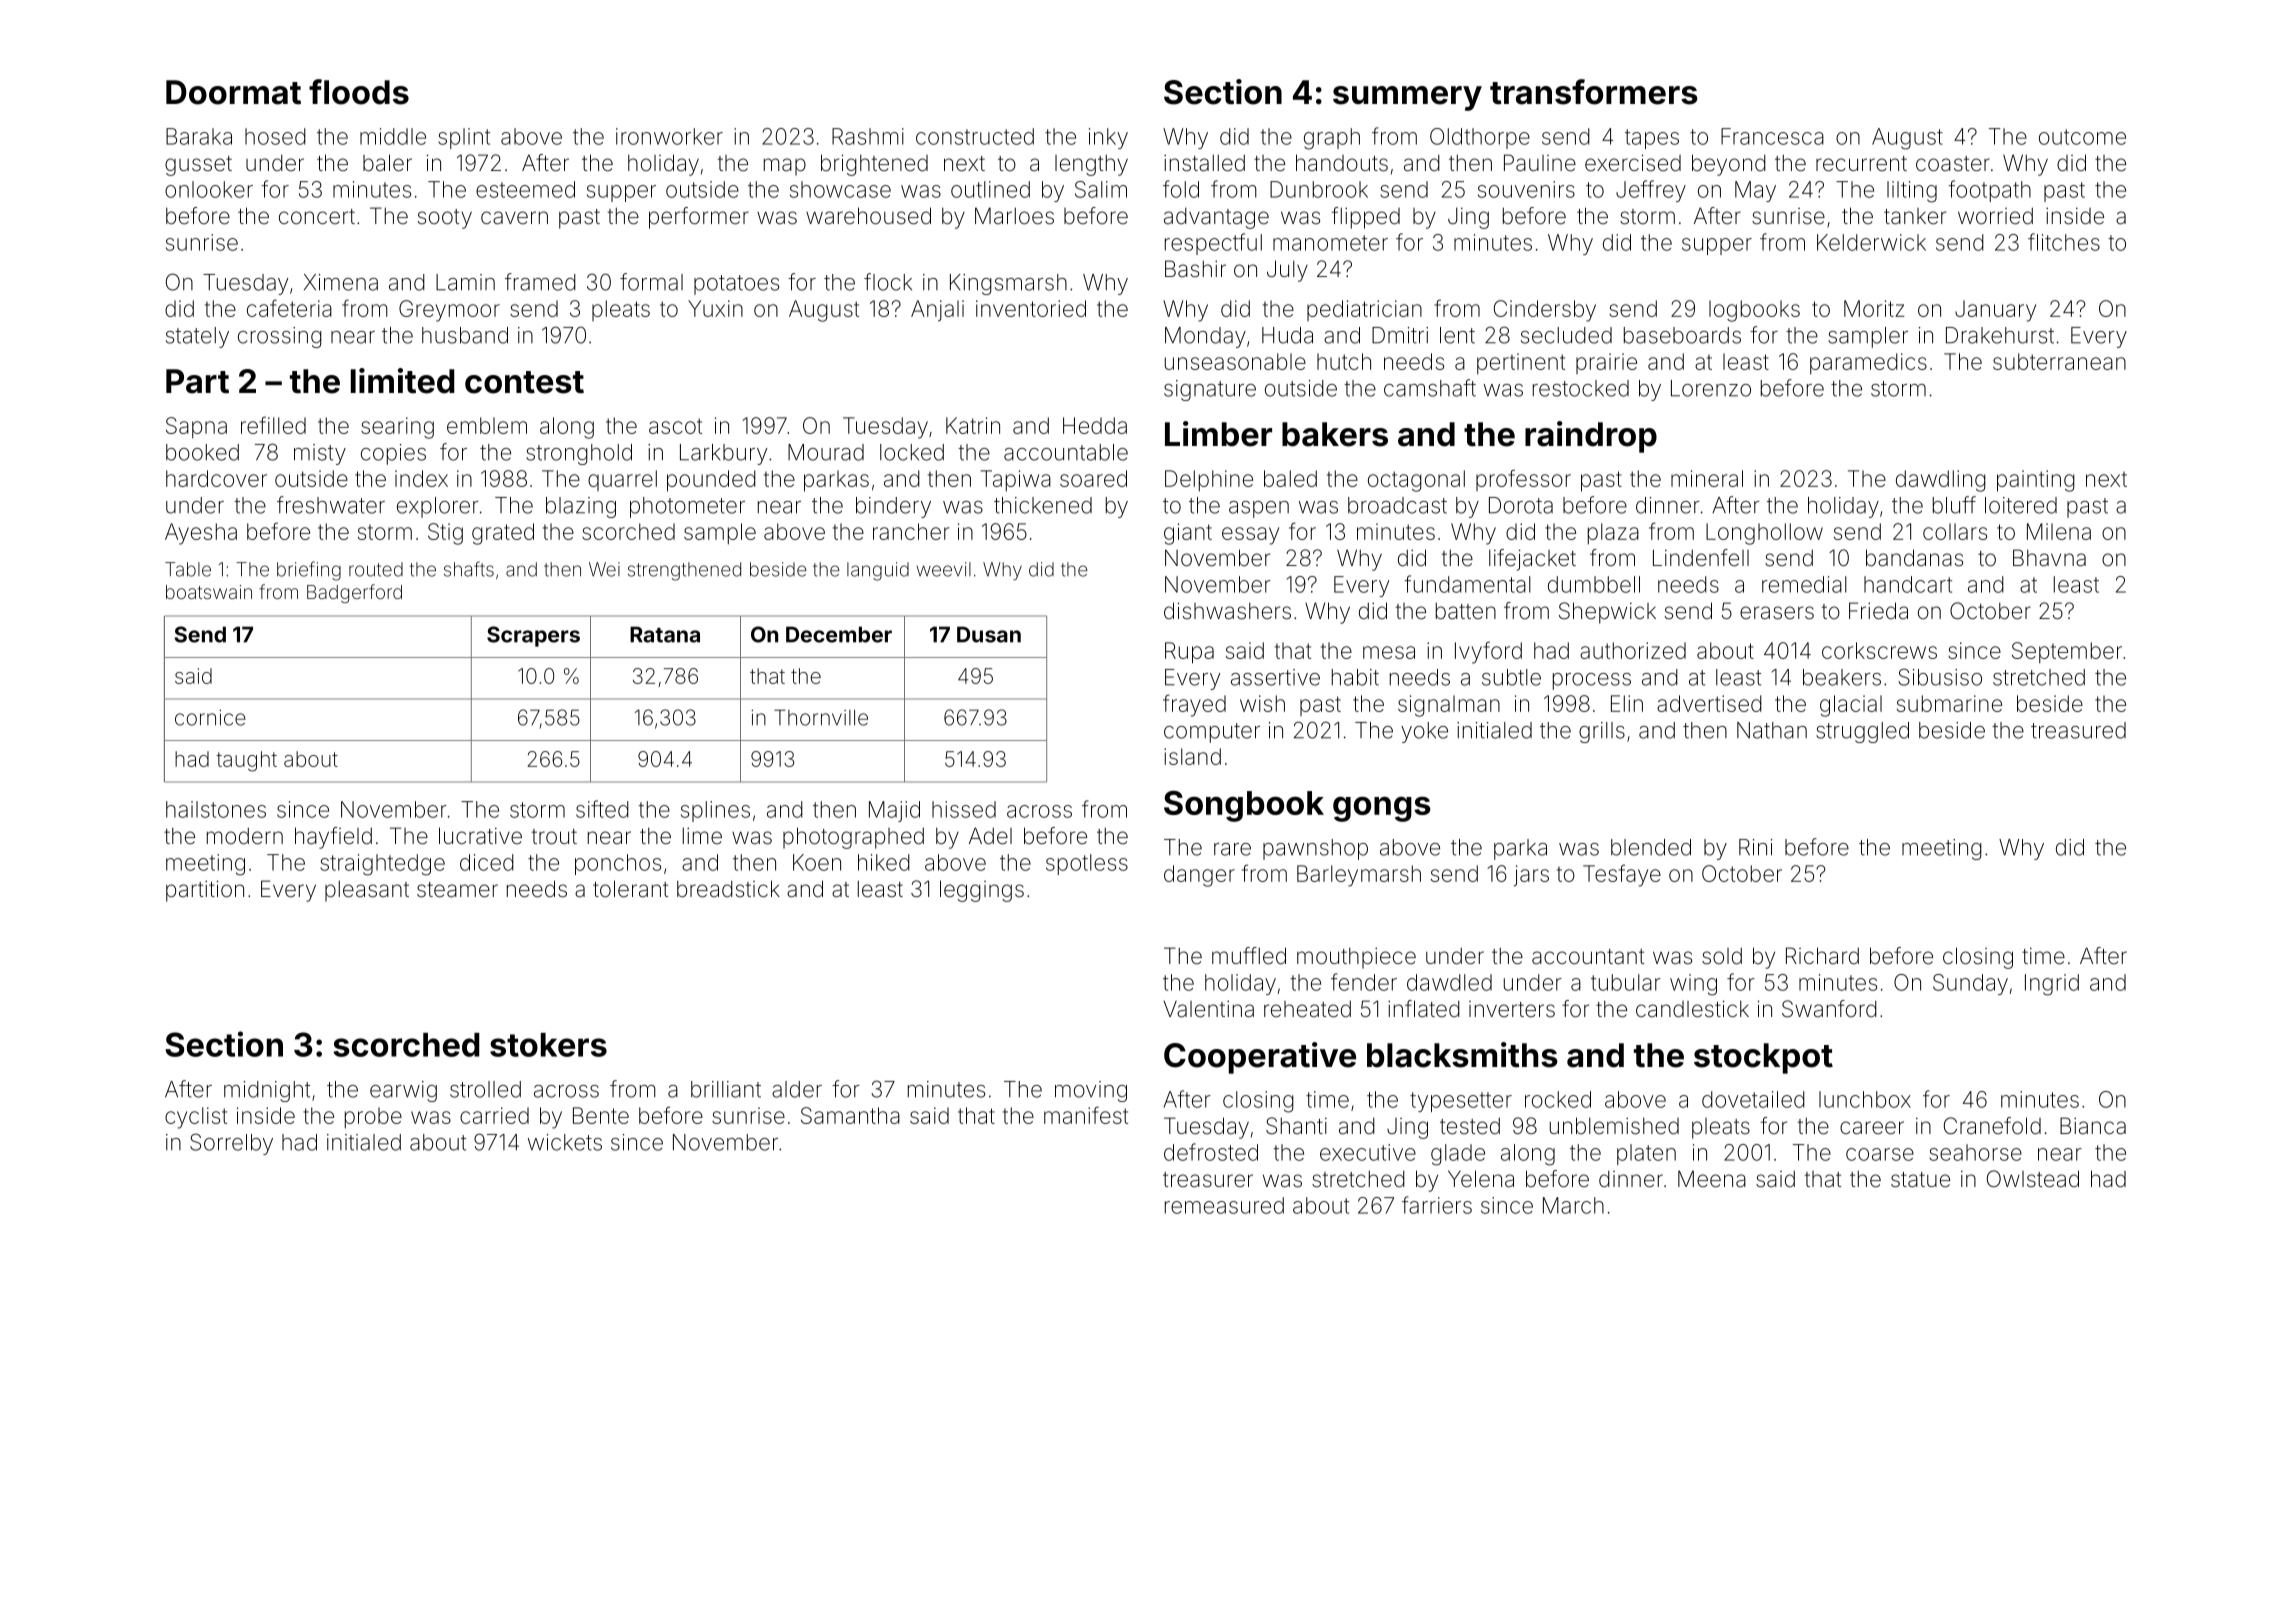  I want to click on subtle, so click(1511, 677).
